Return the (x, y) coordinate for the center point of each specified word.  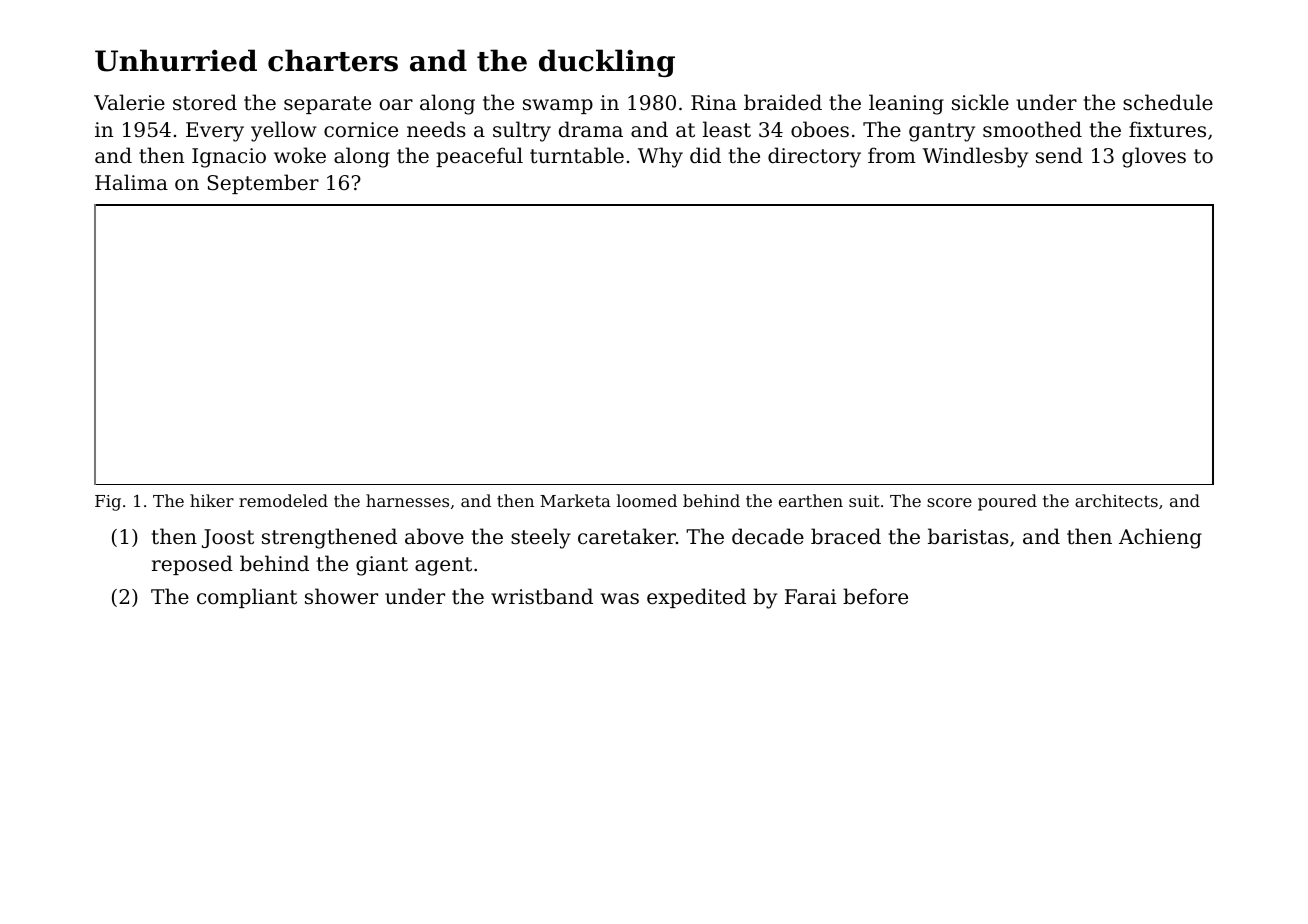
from (892, 155)
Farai (811, 597)
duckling (607, 63)
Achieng (1160, 538)
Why (660, 157)
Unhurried (176, 60)
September (263, 184)
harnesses (407, 500)
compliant (247, 598)
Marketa (575, 500)
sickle (980, 102)
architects (1116, 500)
